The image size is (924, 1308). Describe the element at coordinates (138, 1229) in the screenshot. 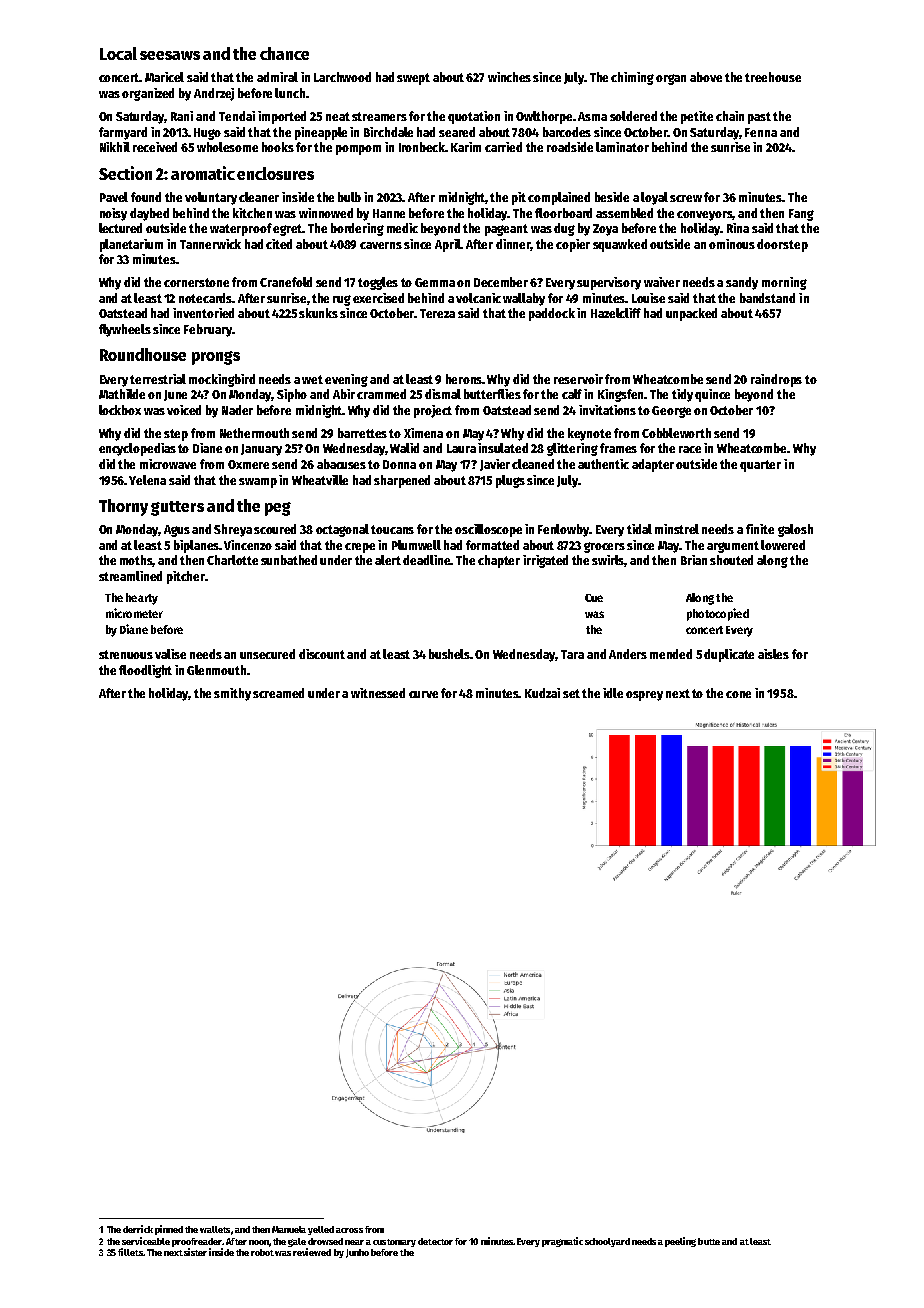

I see `derrick` at that location.
